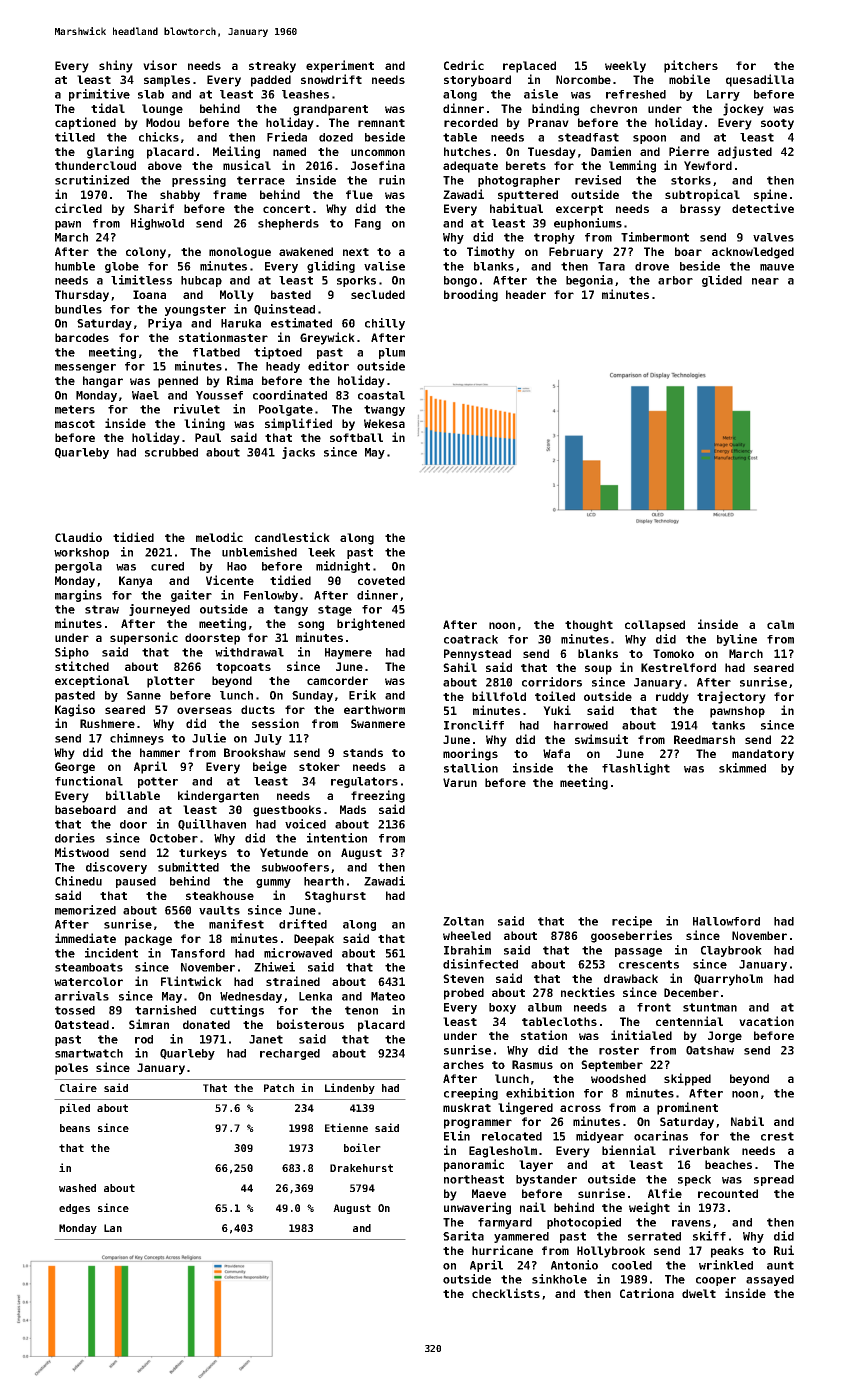 The height and width of the screenshot is (1400, 849). Describe the element at coordinates (77, 1188) in the screenshot. I see `washed` at that location.
